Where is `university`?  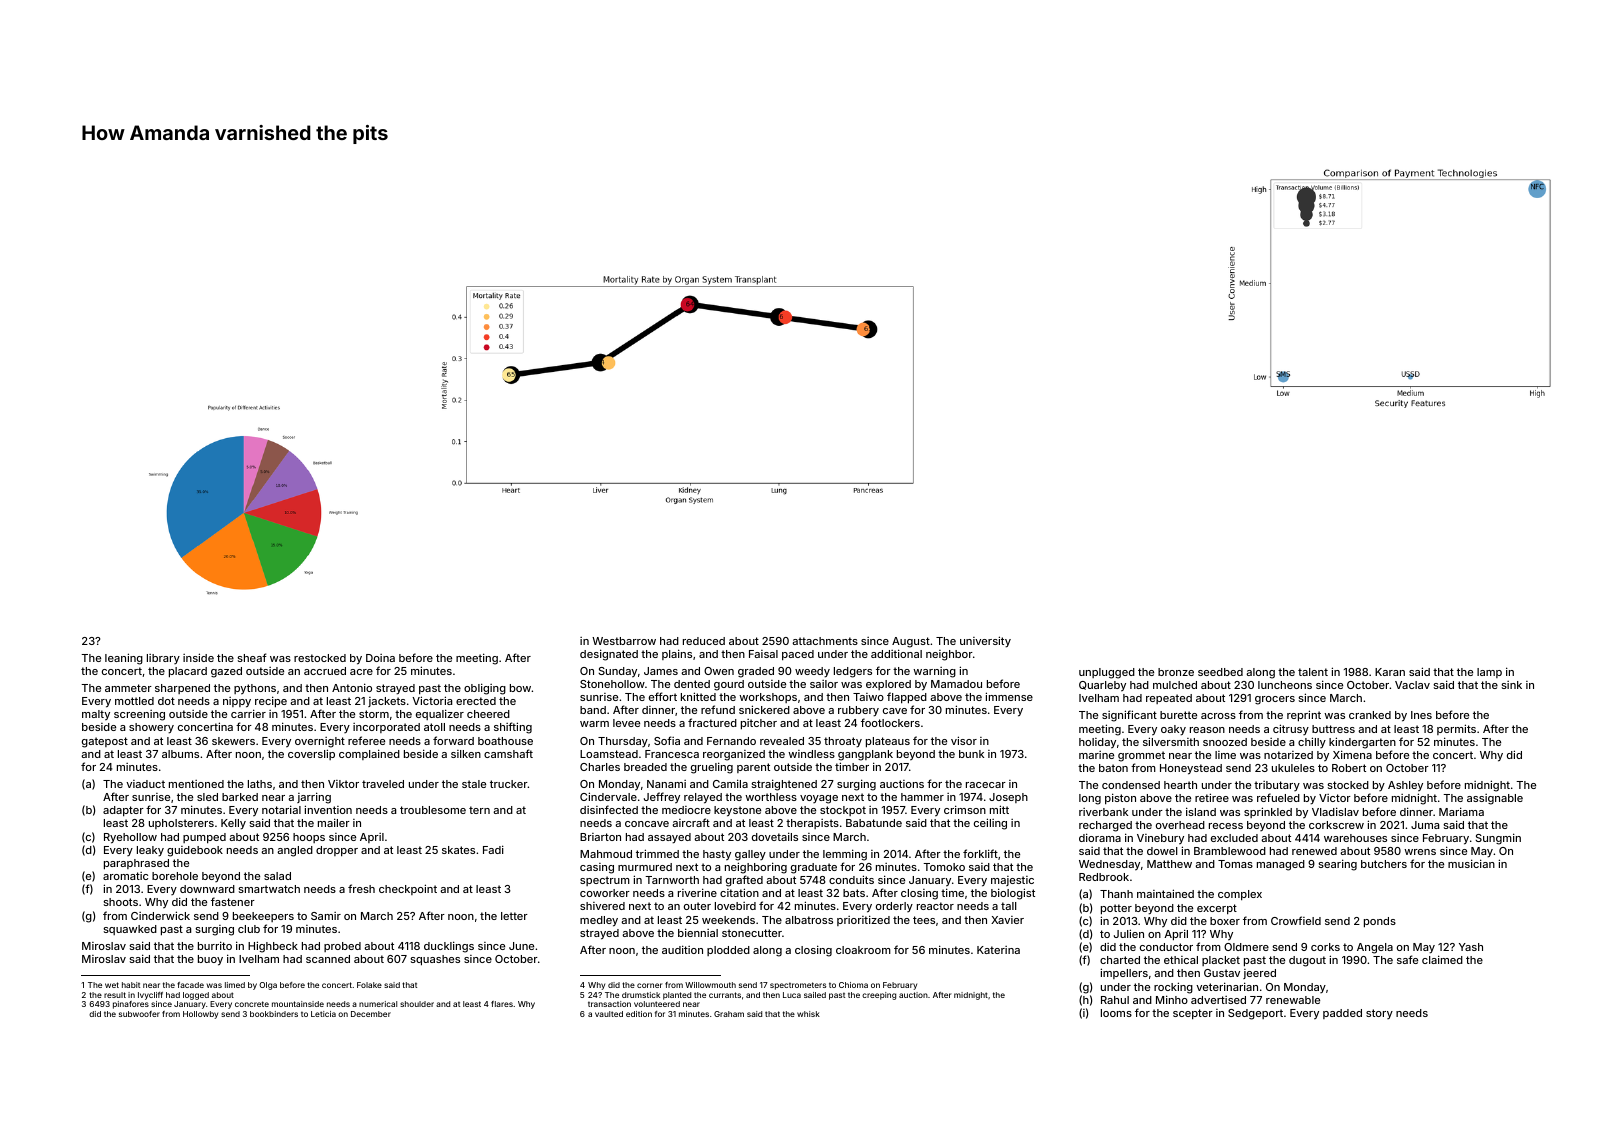 university is located at coordinates (985, 642).
